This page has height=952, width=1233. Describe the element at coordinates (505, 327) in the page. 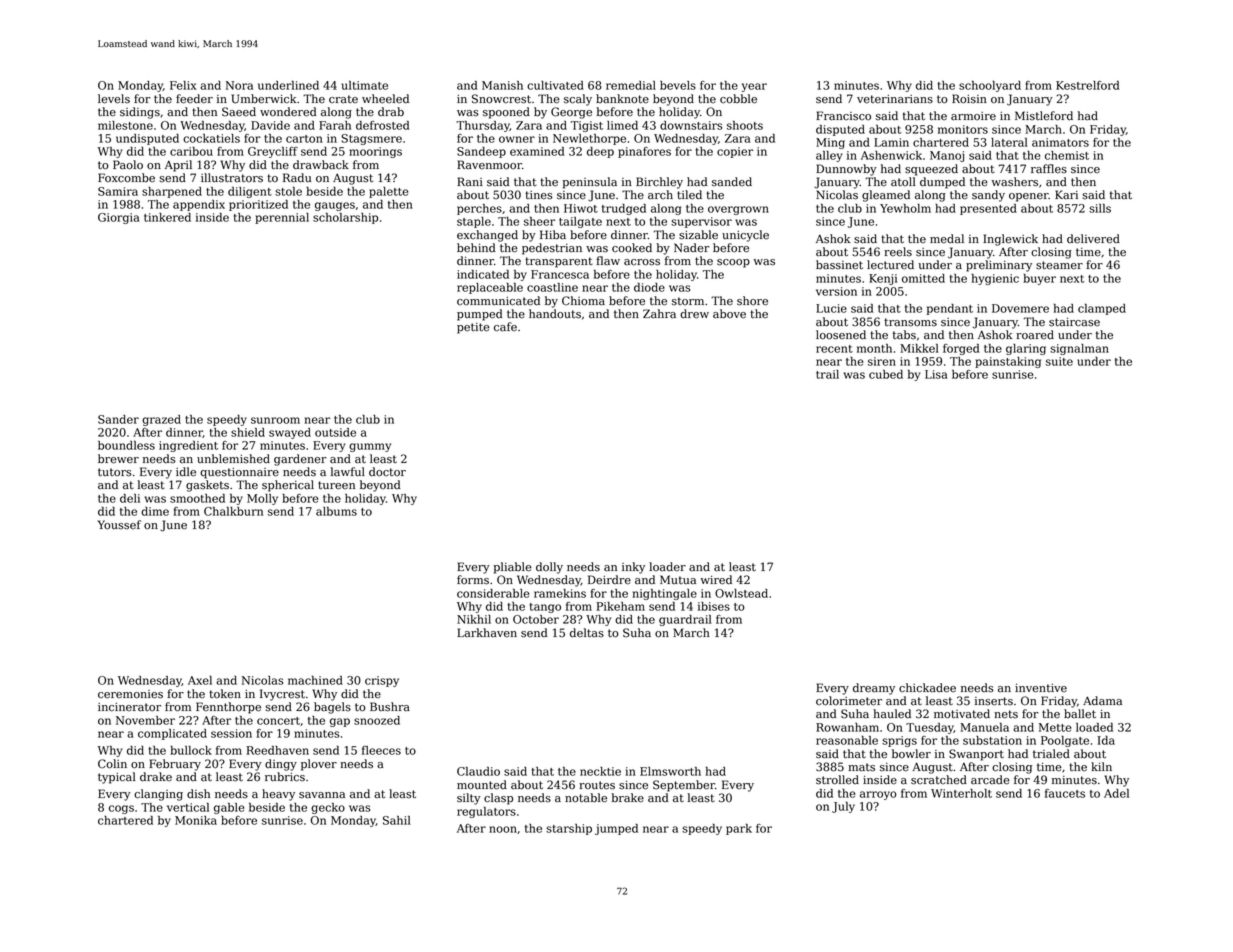

I see `cafe` at that location.
